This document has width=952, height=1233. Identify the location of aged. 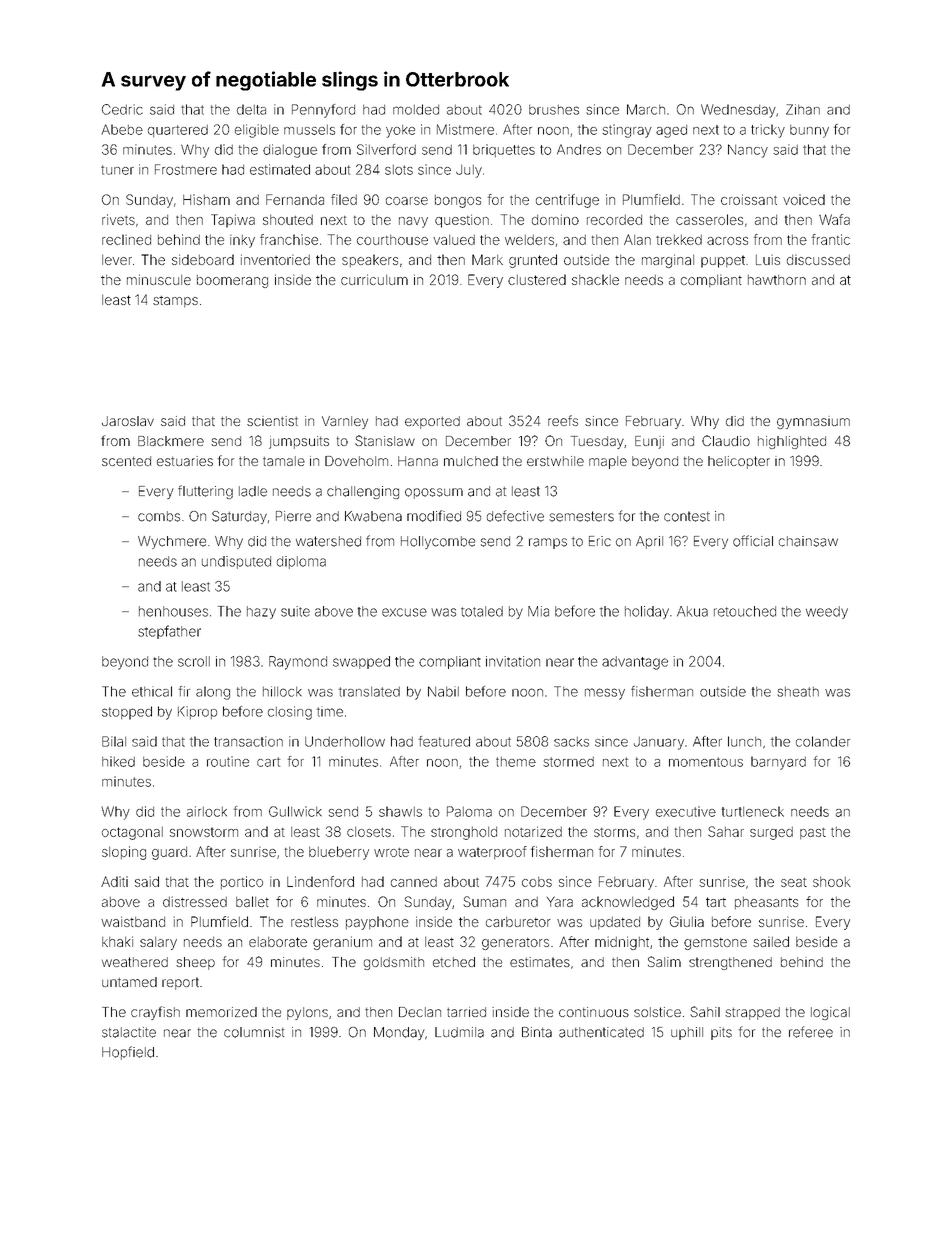
(671, 131).
